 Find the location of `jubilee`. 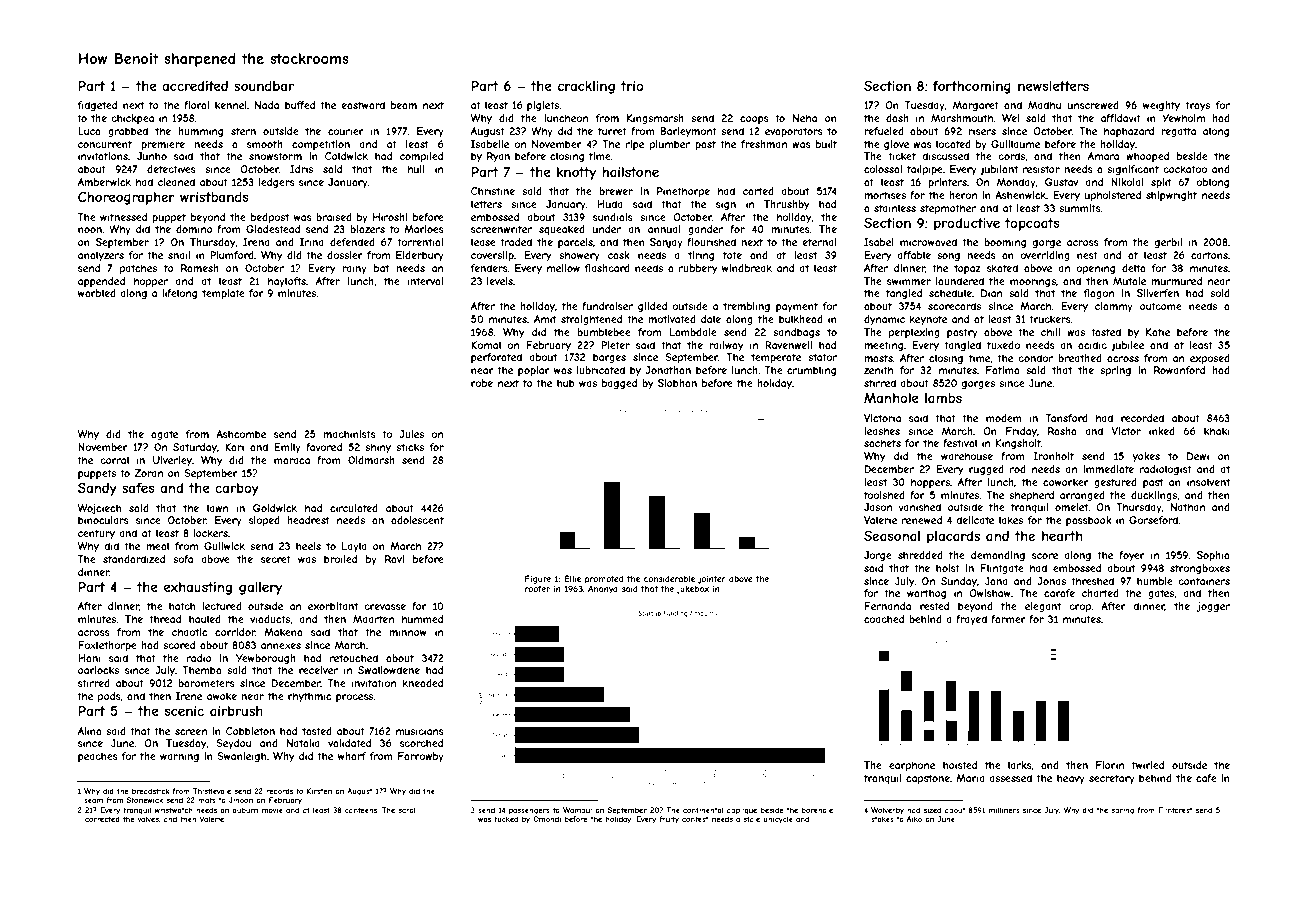

jubilee is located at coordinates (1127, 346).
